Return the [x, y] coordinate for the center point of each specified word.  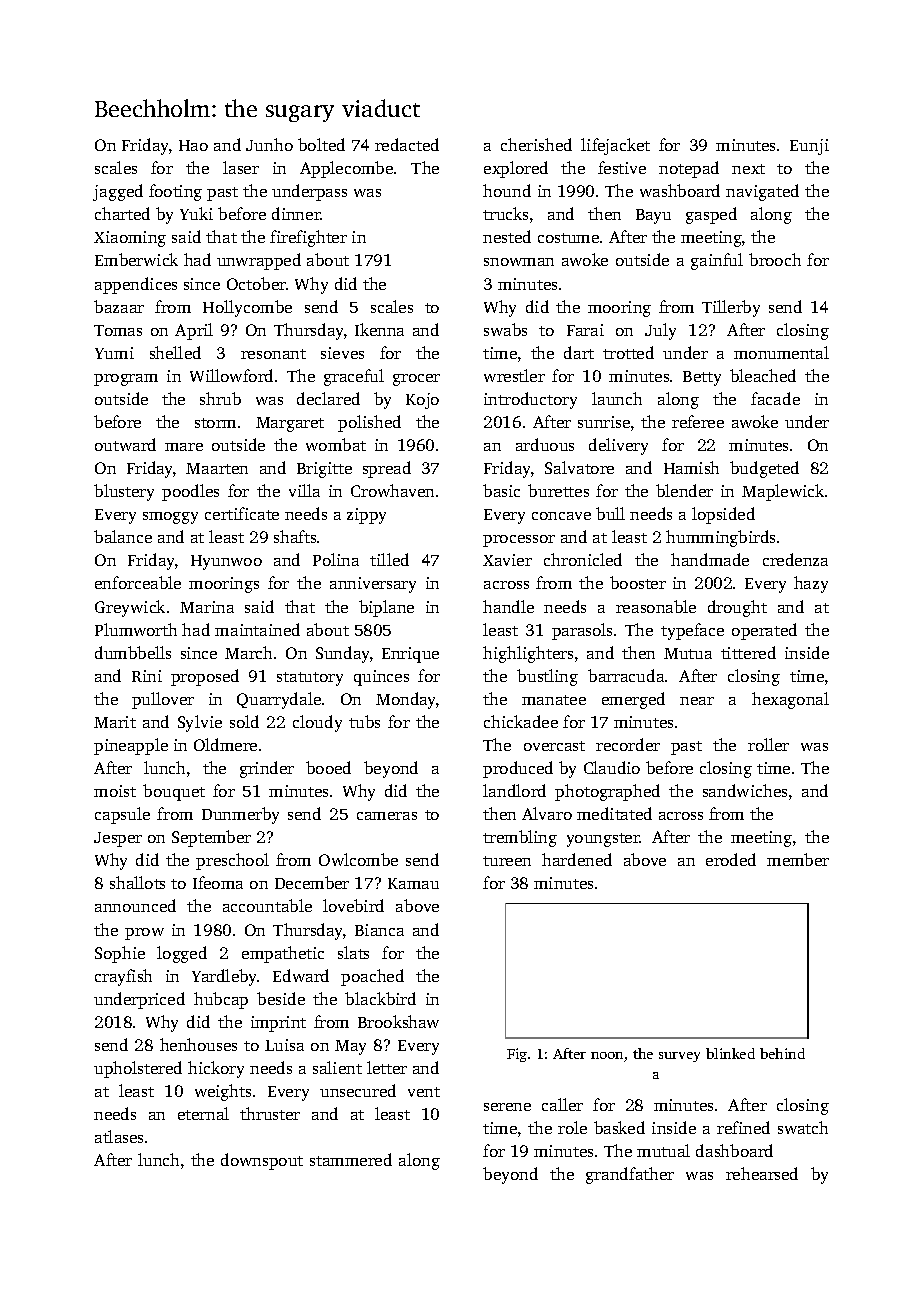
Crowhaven [392, 490]
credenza [795, 559]
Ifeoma [218, 882]
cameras [387, 816]
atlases [119, 1136]
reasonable [656, 606]
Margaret [290, 424]
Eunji [809, 147]
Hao [193, 145]
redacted [407, 144]
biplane [386, 608]
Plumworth [136, 629]
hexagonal [790, 700]
